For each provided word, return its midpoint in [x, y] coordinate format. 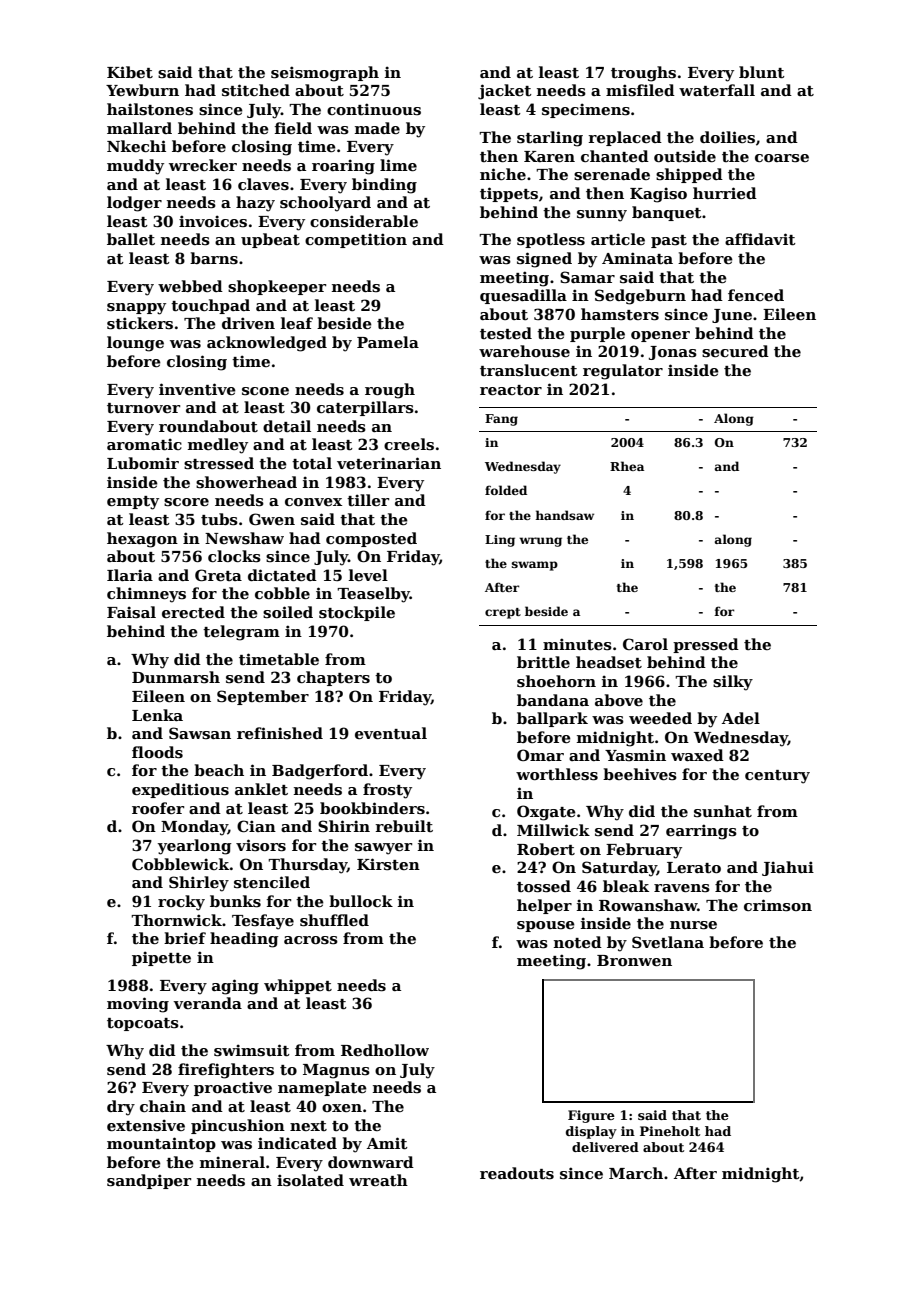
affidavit [760, 239]
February [644, 851]
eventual [391, 733]
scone [265, 391]
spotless [551, 240]
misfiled [640, 90]
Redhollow [385, 1050]
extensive [146, 1125]
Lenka [157, 715]
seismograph [325, 74]
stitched [256, 90]
